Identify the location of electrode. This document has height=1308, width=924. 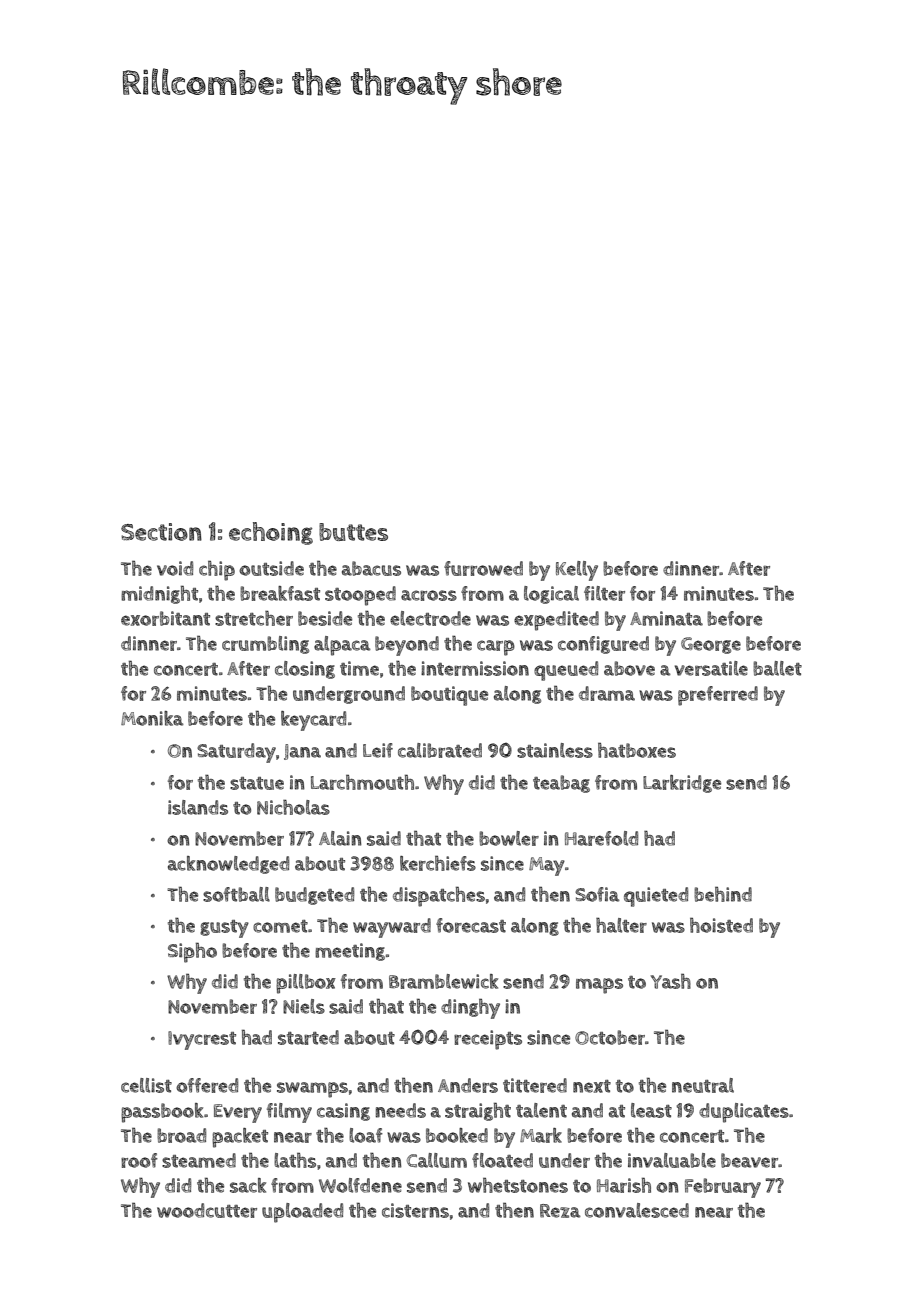
(430, 618).
